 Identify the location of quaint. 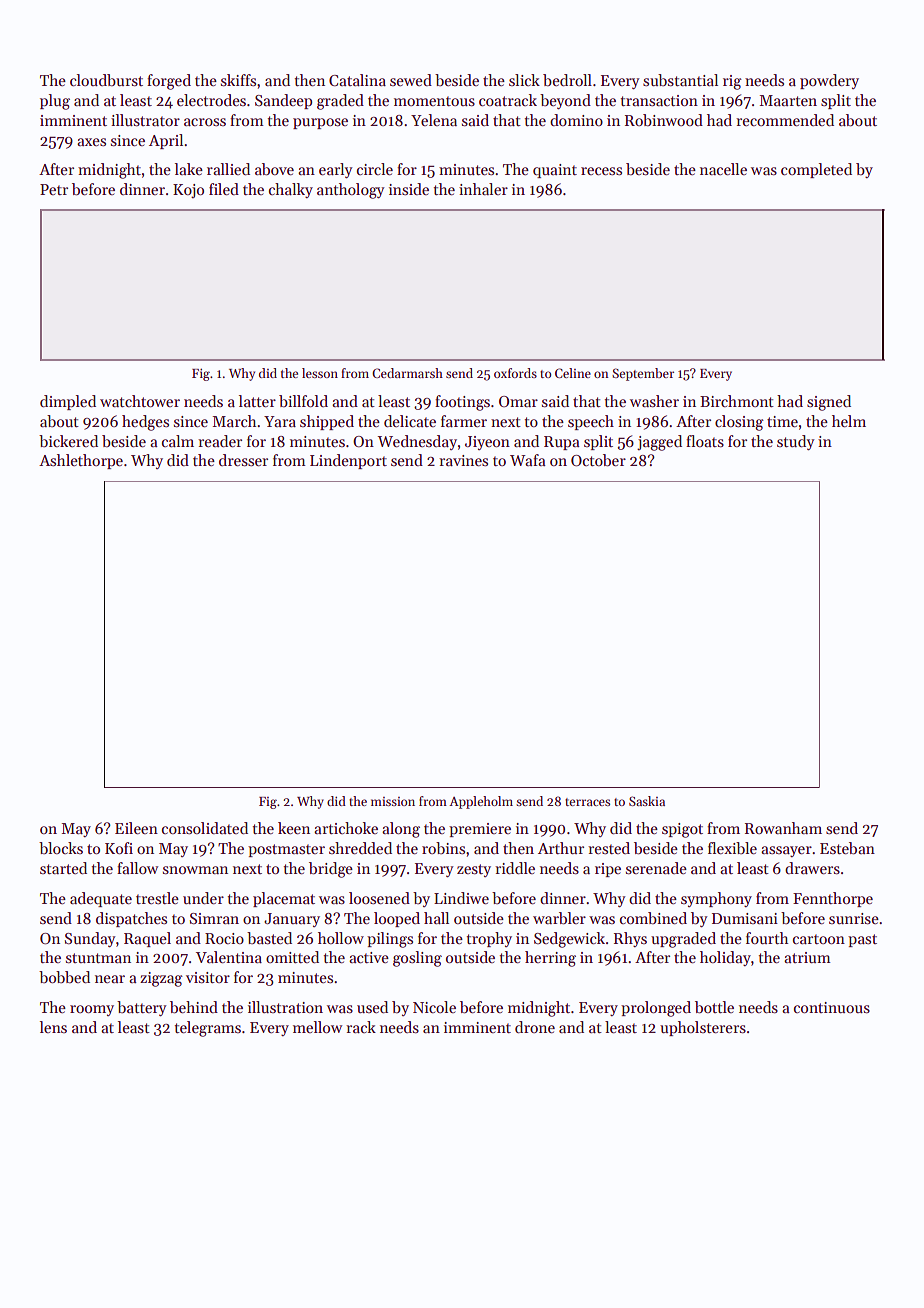
(555, 171).
